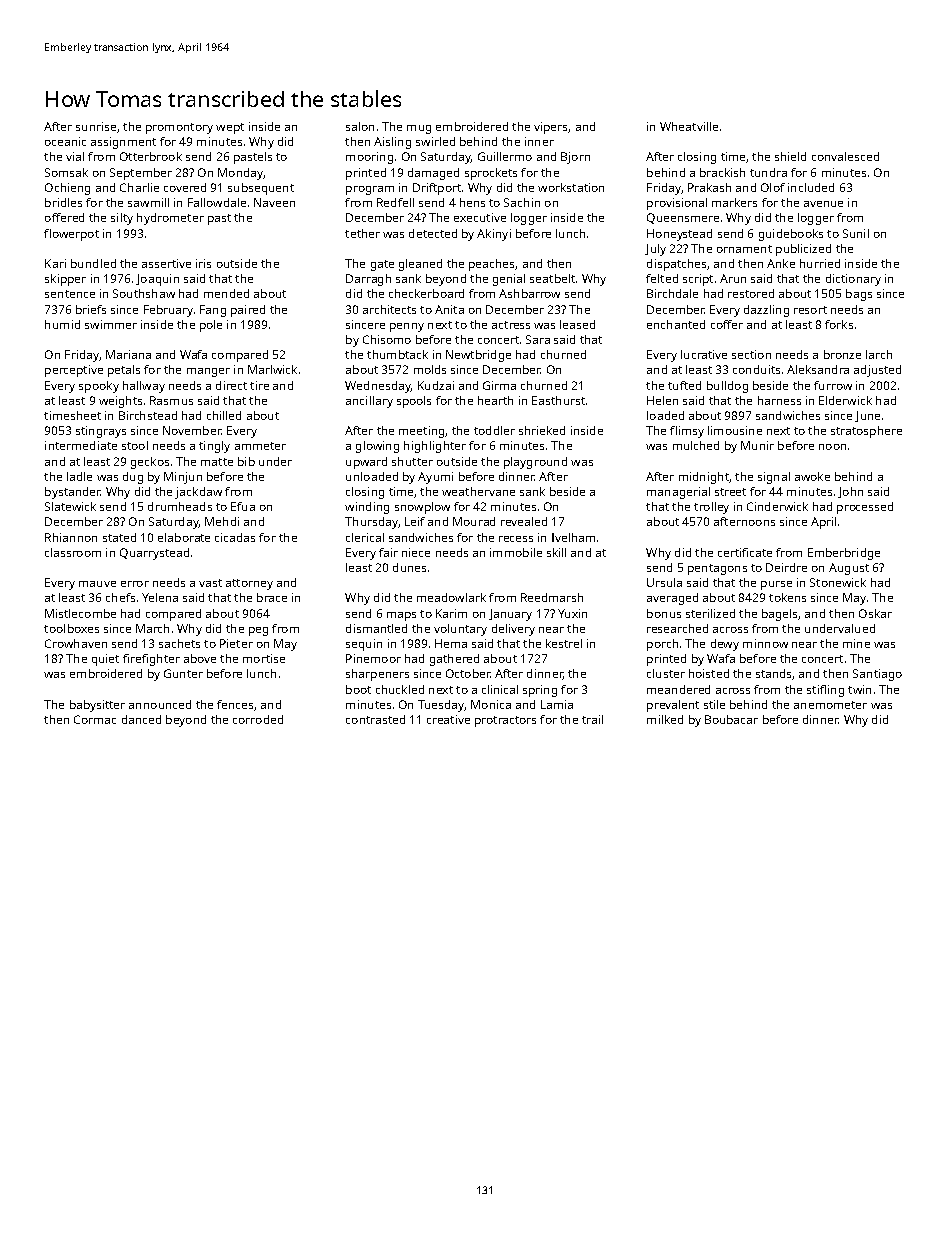  What do you see at coordinates (665, 719) in the document?
I see `milked` at bounding box center [665, 719].
